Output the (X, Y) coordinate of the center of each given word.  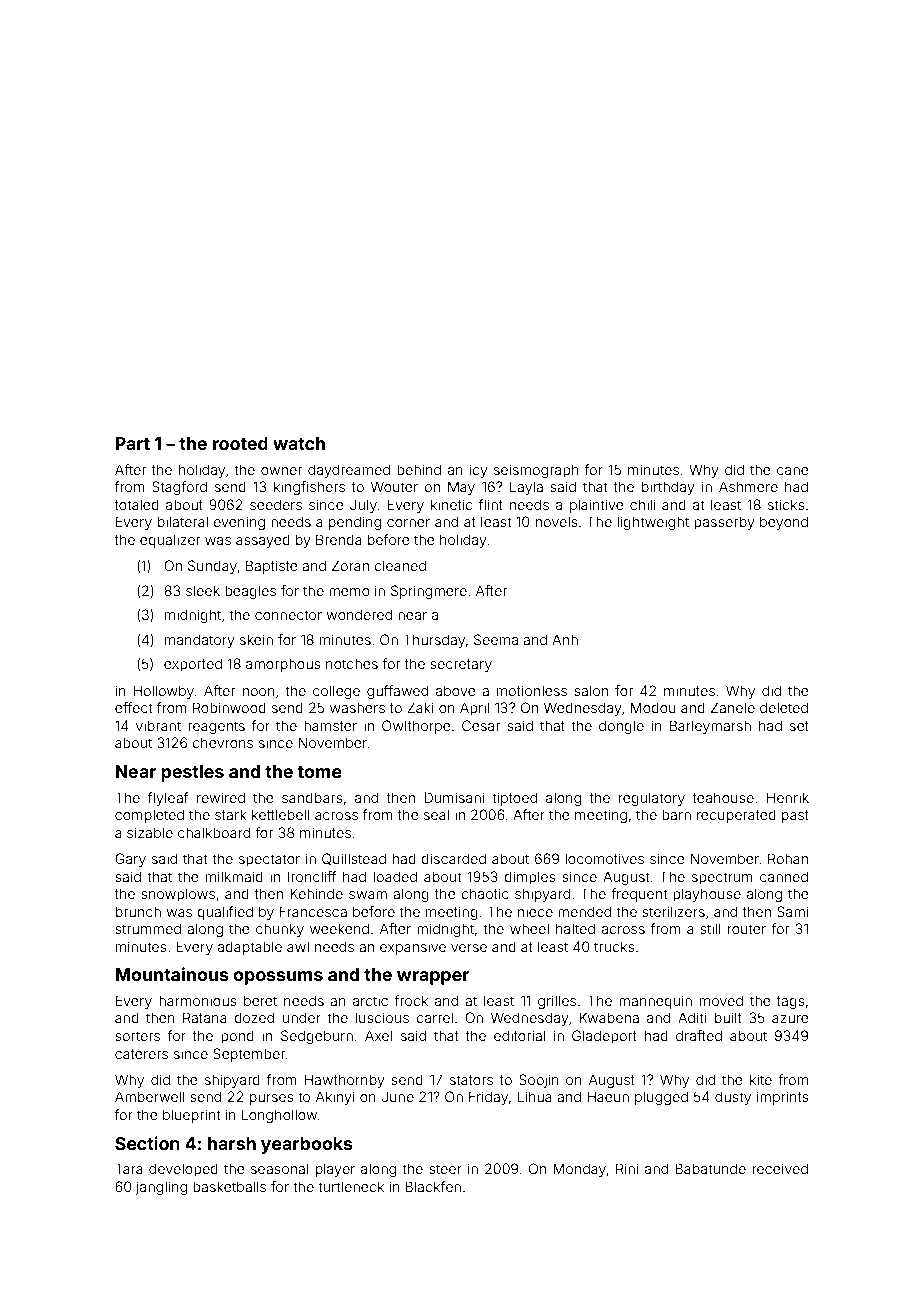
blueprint (192, 1116)
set (799, 726)
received (780, 1168)
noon (259, 692)
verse (469, 948)
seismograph (536, 471)
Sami (792, 911)
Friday (488, 1098)
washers (357, 708)
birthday (668, 488)
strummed (148, 928)
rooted (240, 443)
